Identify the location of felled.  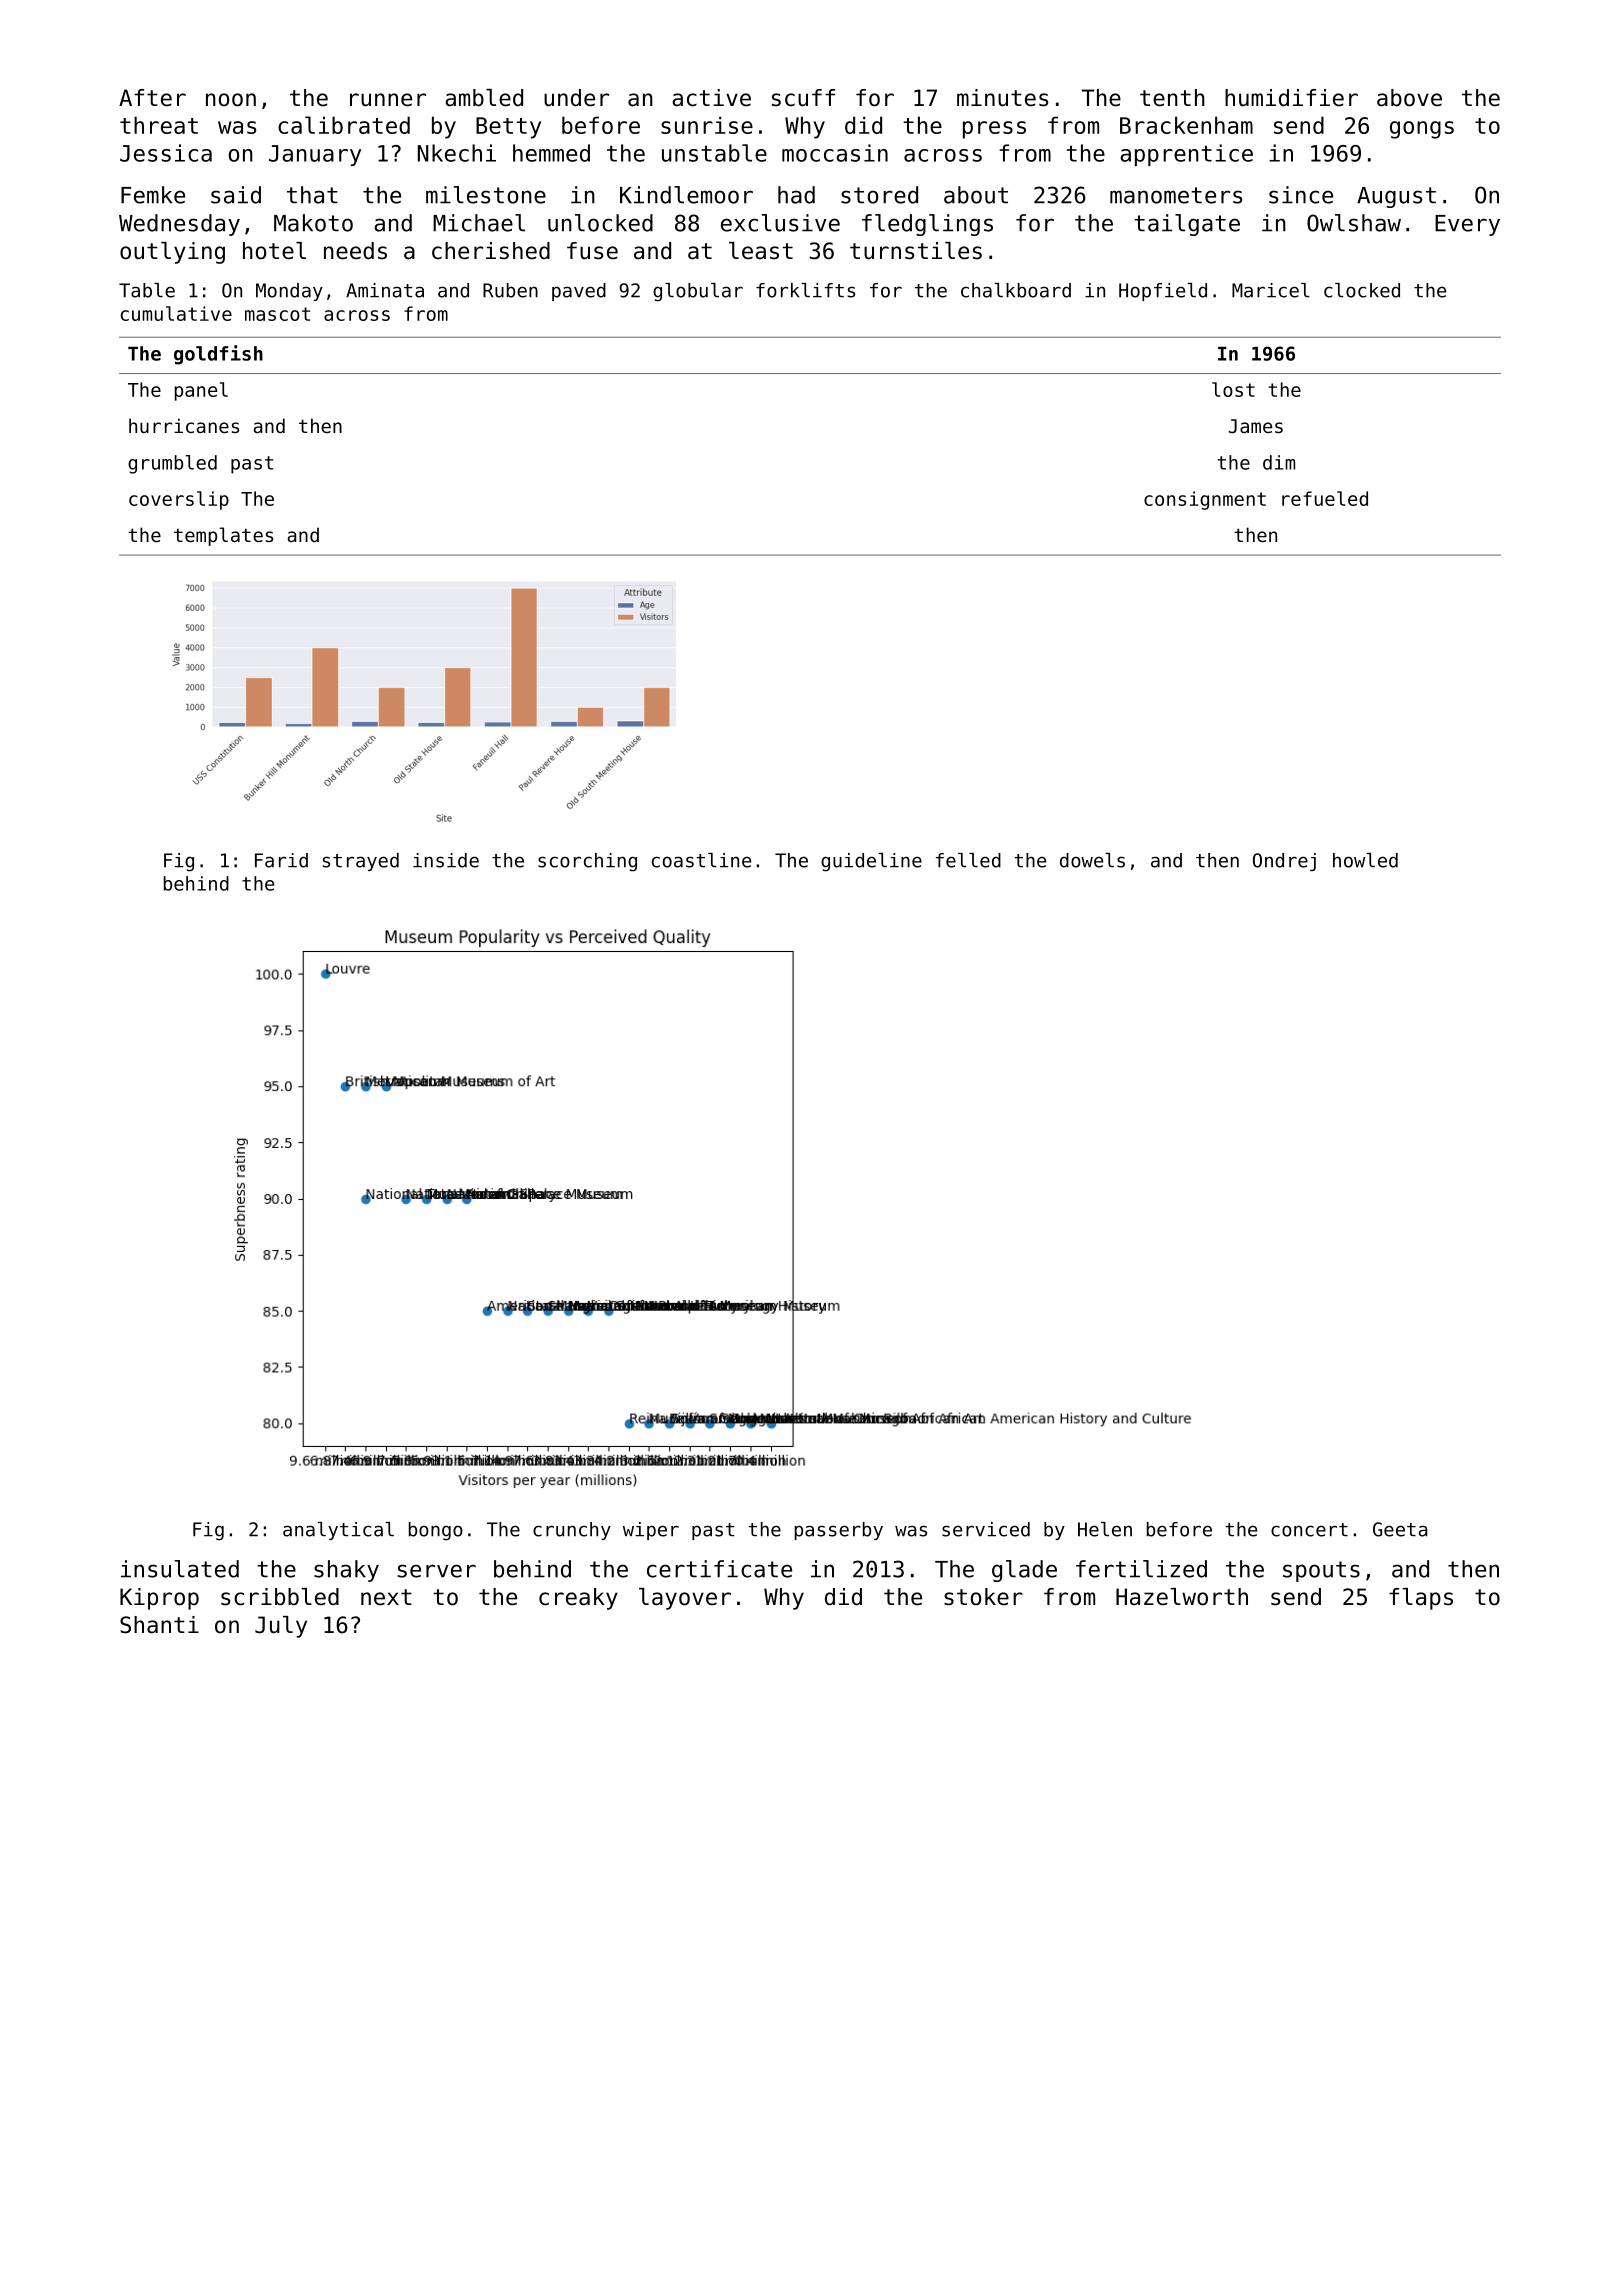
(968, 860).
